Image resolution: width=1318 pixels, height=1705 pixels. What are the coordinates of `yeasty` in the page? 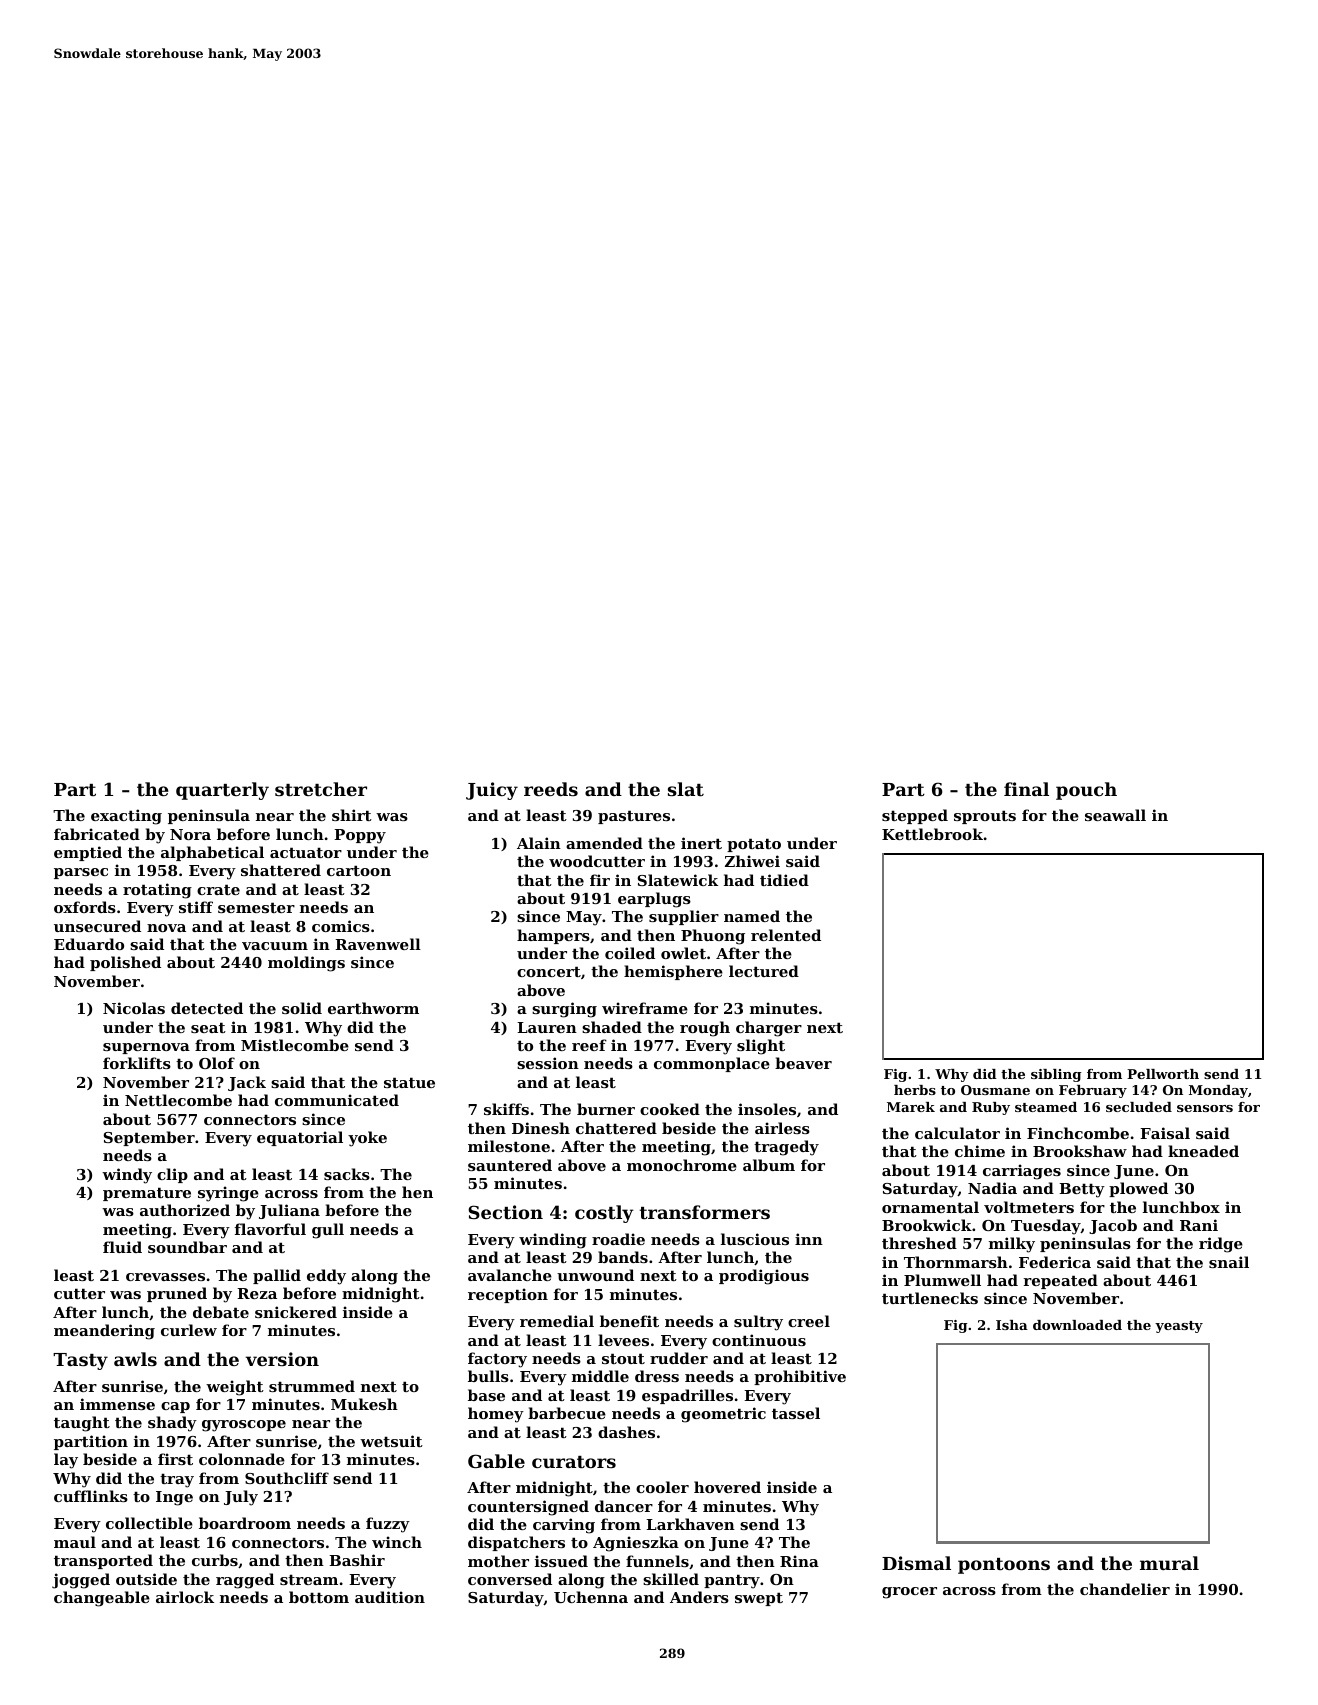 It's located at (1179, 1327).
